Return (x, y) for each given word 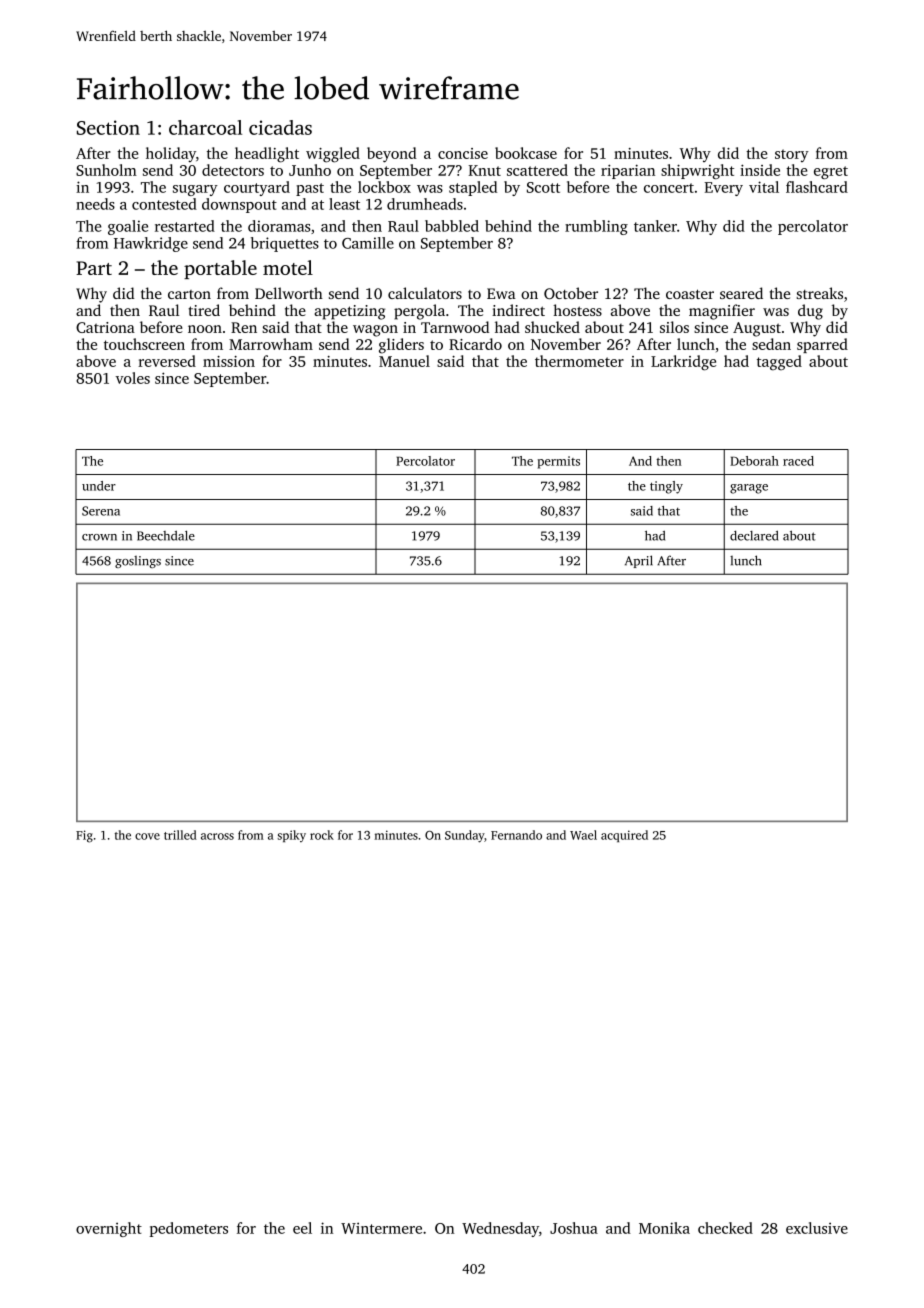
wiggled (333, 155)
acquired (624, 836)
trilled (180, 835)
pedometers (189, 1229)
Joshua (574, 1228)
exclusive (817, 1228)
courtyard (257, 188)
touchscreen (144, 344)
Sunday (464, 836)
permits (559, 462)
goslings (138, 562)
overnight (109, 1229)
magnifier (722, 312)
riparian (628, 171)
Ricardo (475, 344)
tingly (666, 487)
